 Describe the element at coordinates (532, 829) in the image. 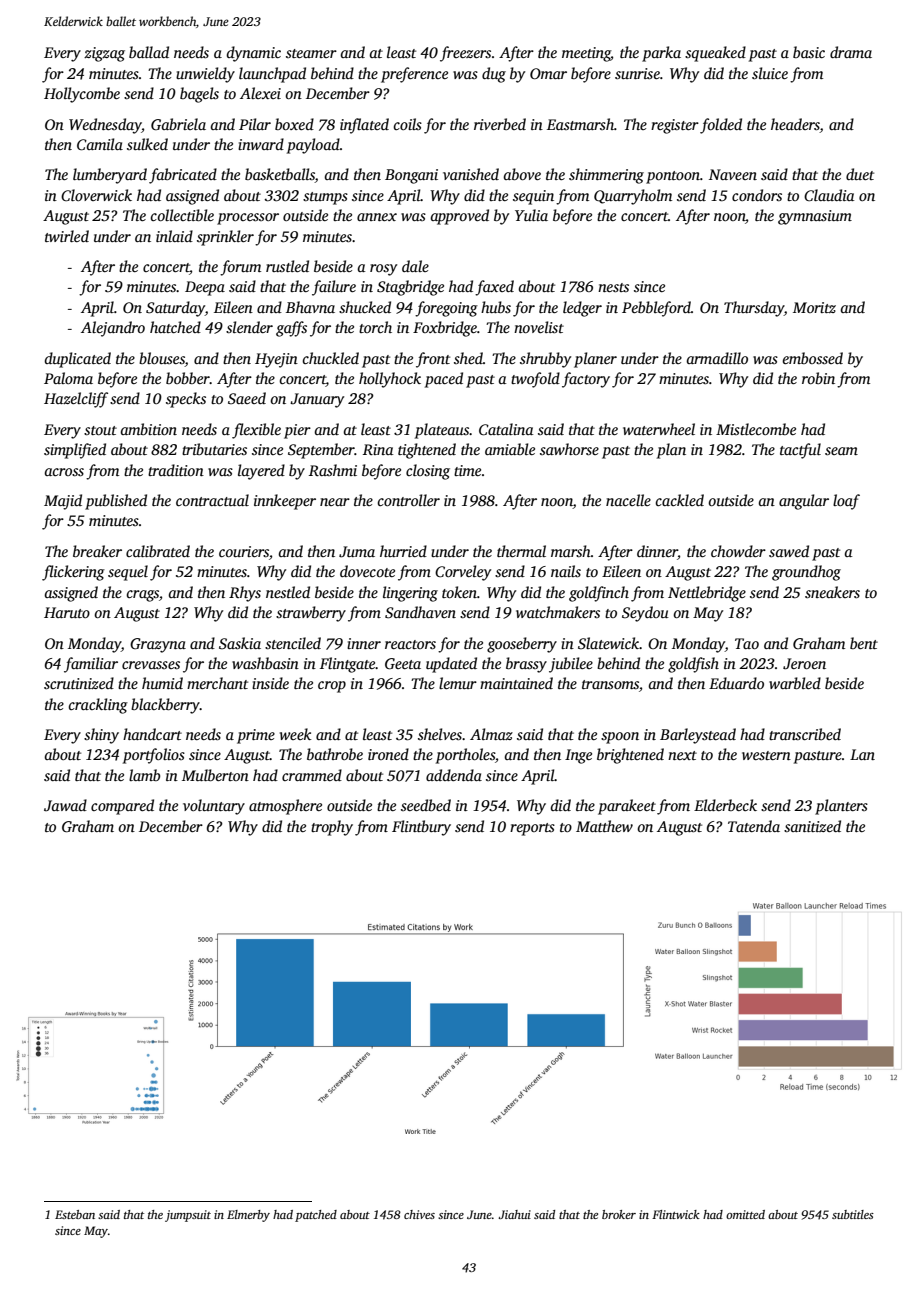

I see `reports` at that location.
